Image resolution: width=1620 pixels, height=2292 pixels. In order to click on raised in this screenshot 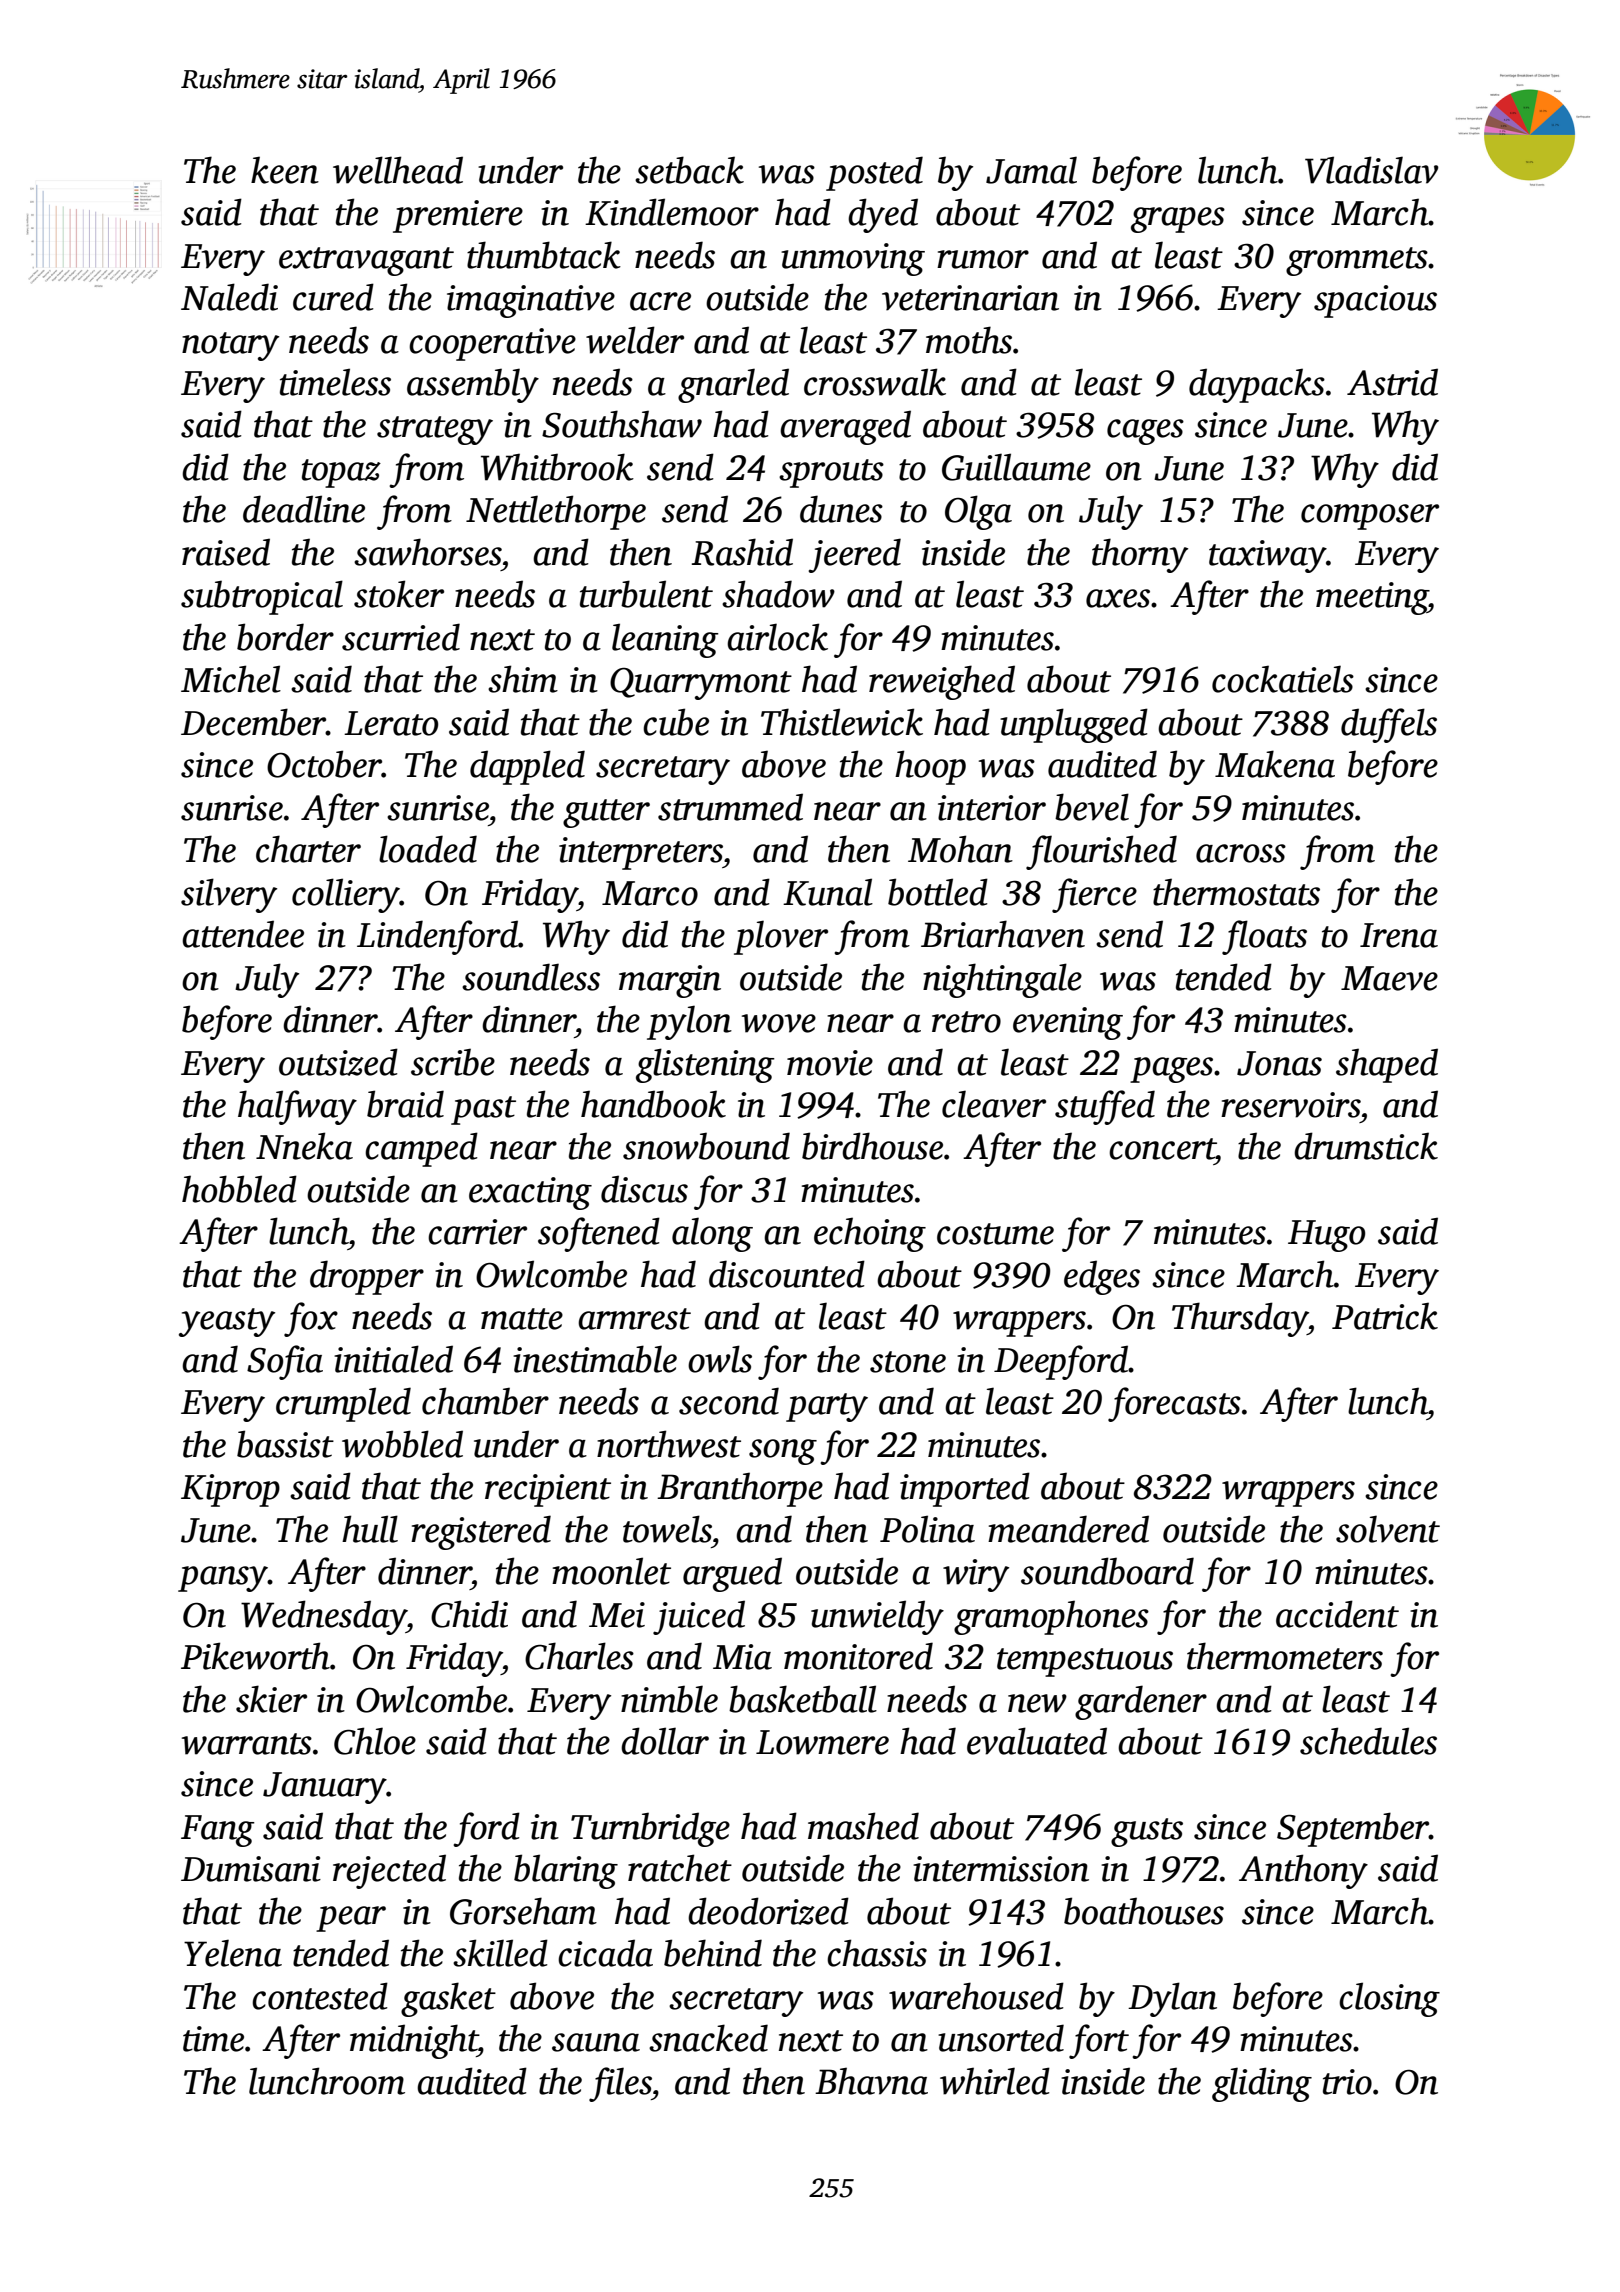, I will do `click(226, 552)`.
